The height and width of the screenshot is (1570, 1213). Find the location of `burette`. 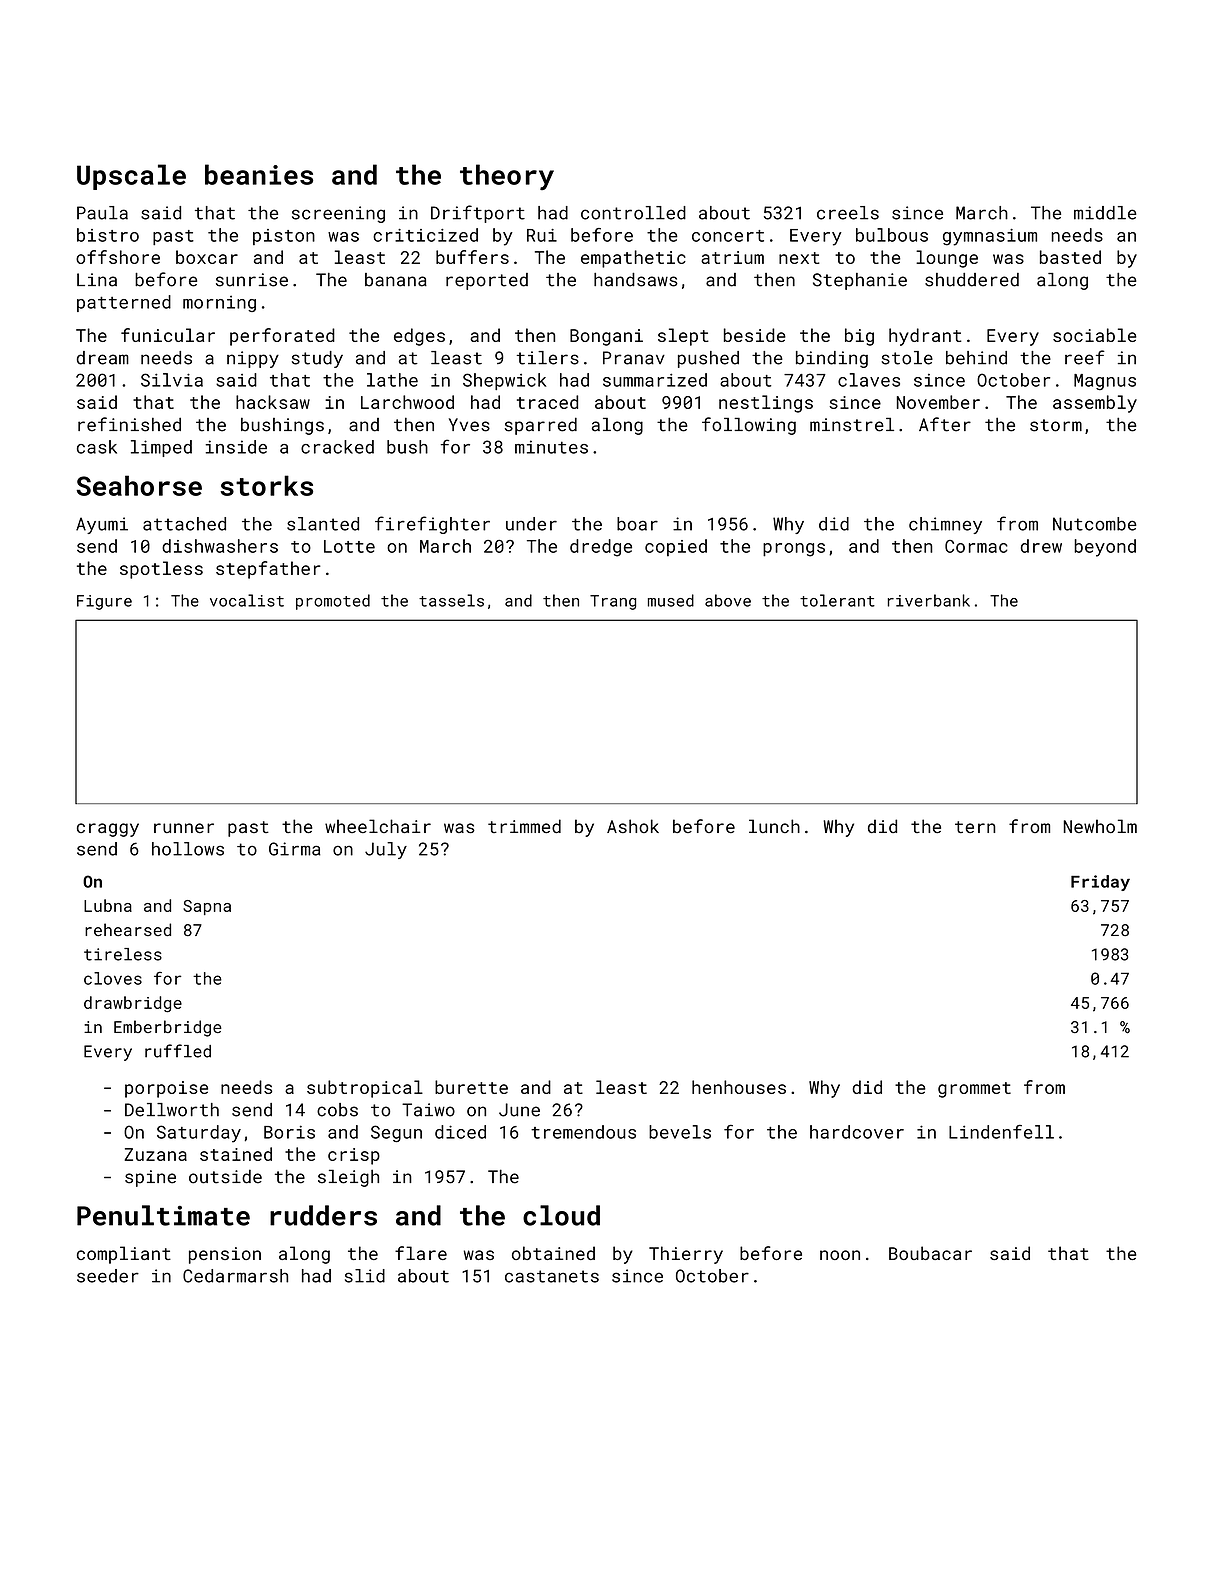

burette is located at coordinates (471, 1087).
